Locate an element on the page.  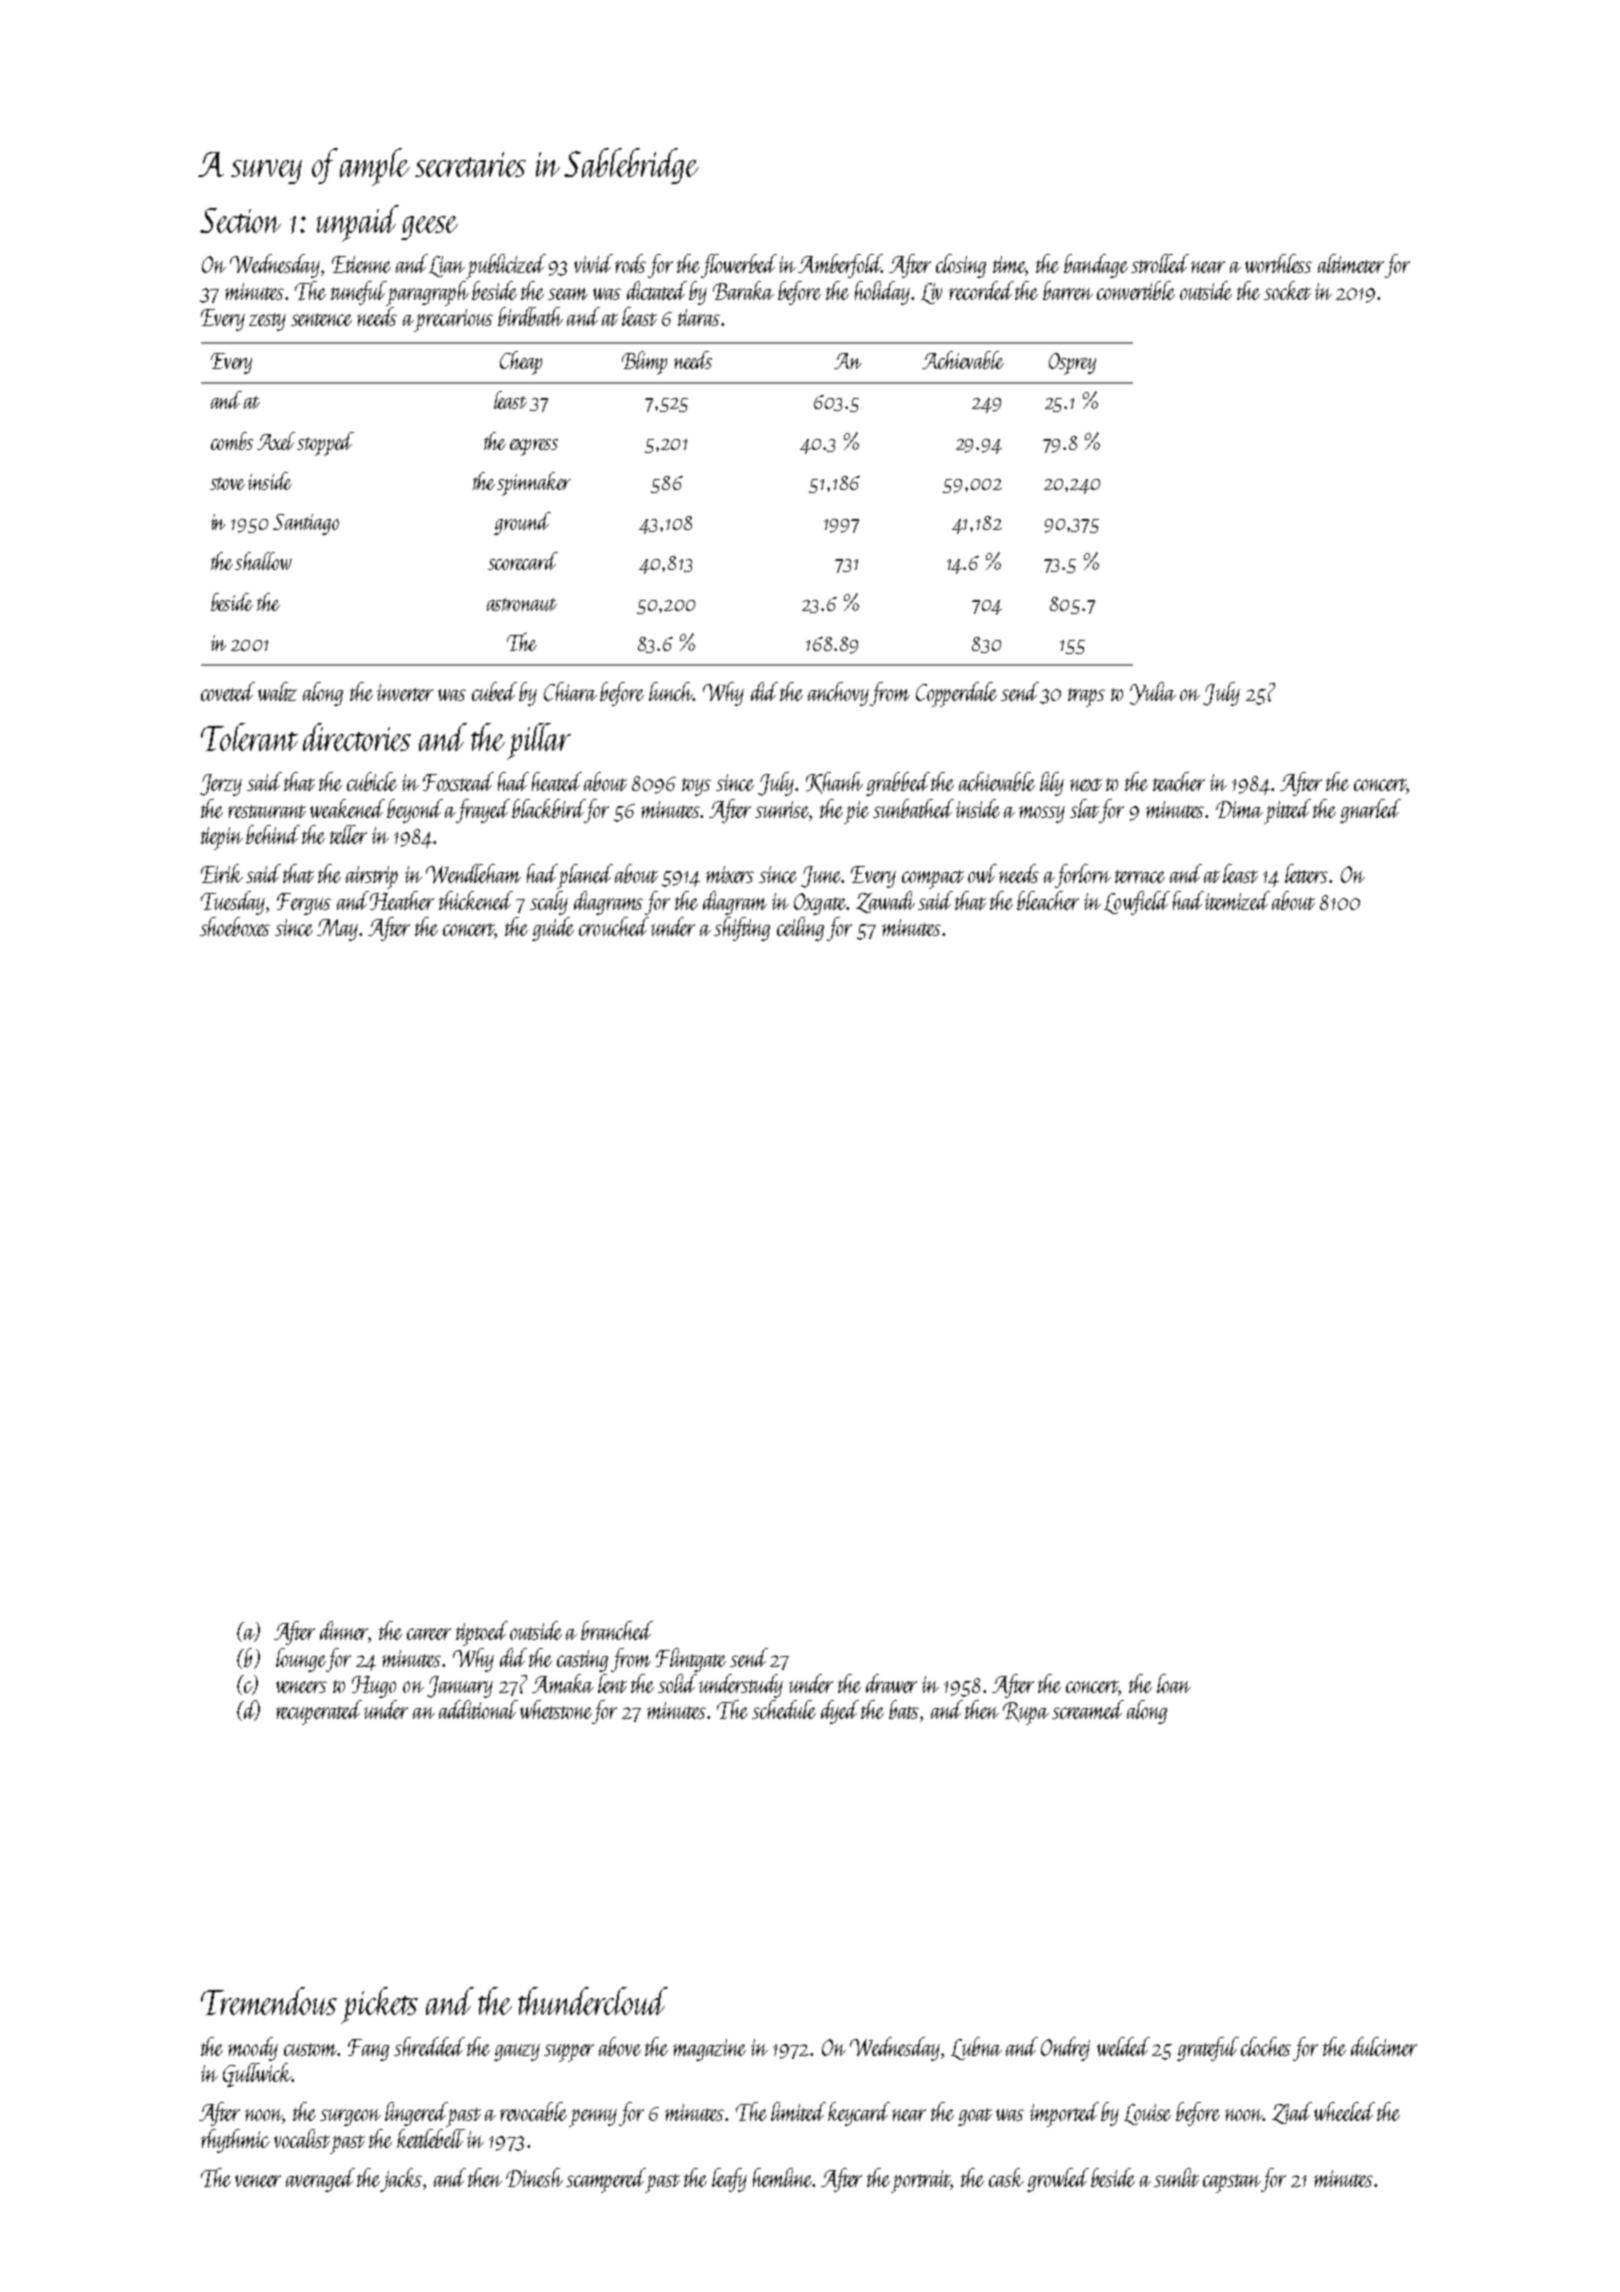
Amberfold is located at coordinates (840, 266).
